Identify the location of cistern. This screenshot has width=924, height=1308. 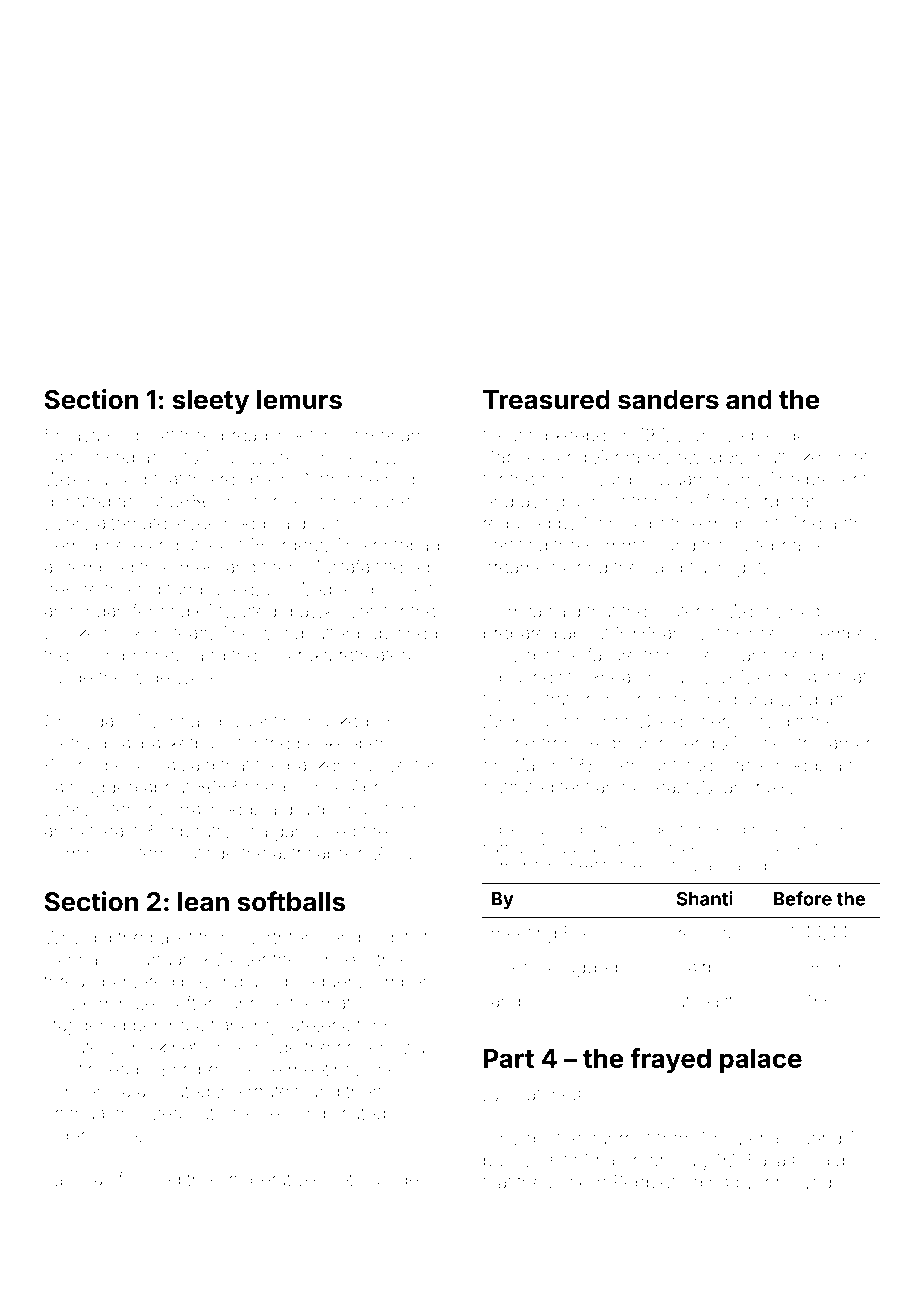
(142, 853).
